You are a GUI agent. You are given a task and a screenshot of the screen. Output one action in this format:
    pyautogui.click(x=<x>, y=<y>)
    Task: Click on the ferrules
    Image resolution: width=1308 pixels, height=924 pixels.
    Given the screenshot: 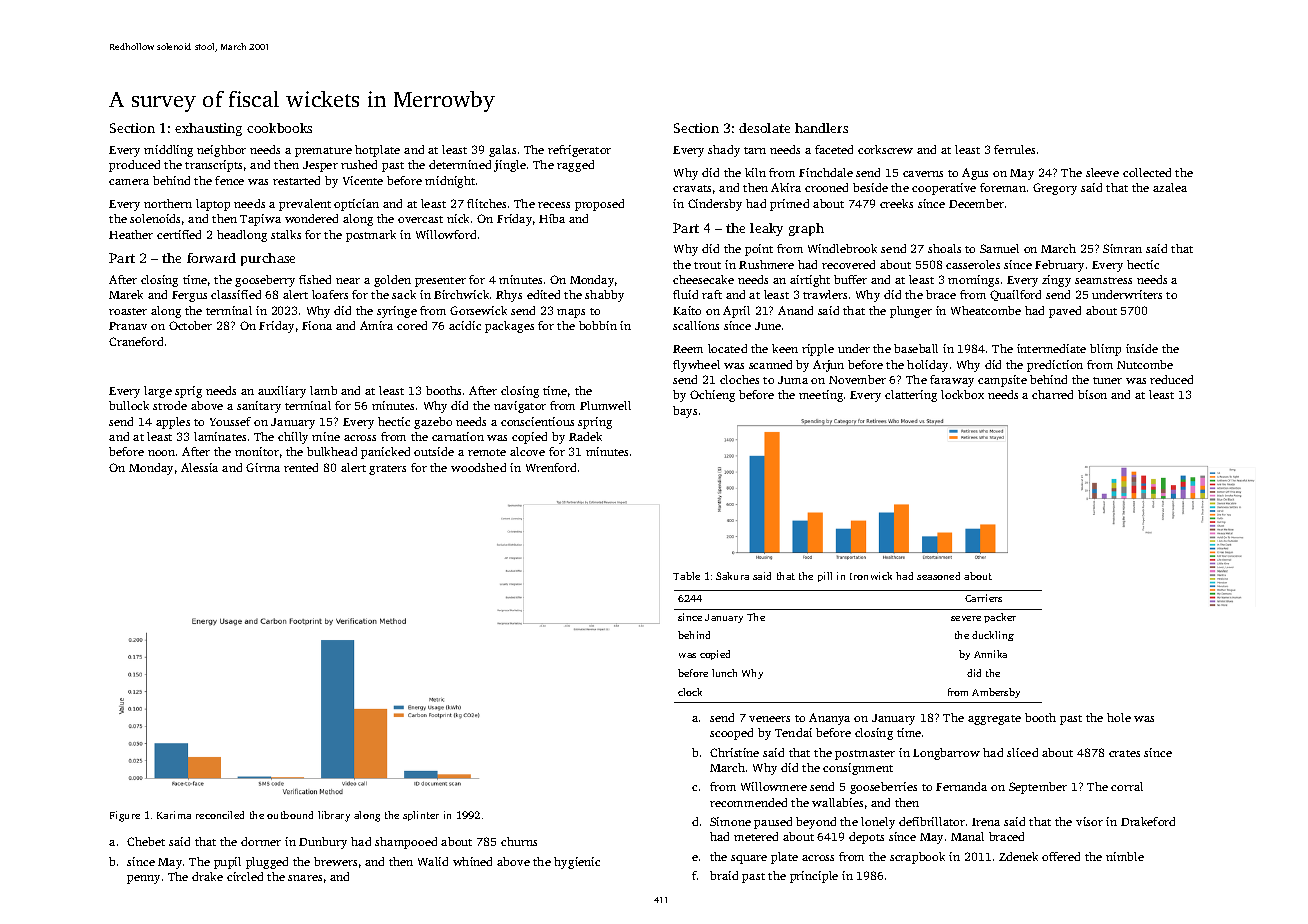 What is the action you would take?
    pyautogui.click(x=1014, y=149)
